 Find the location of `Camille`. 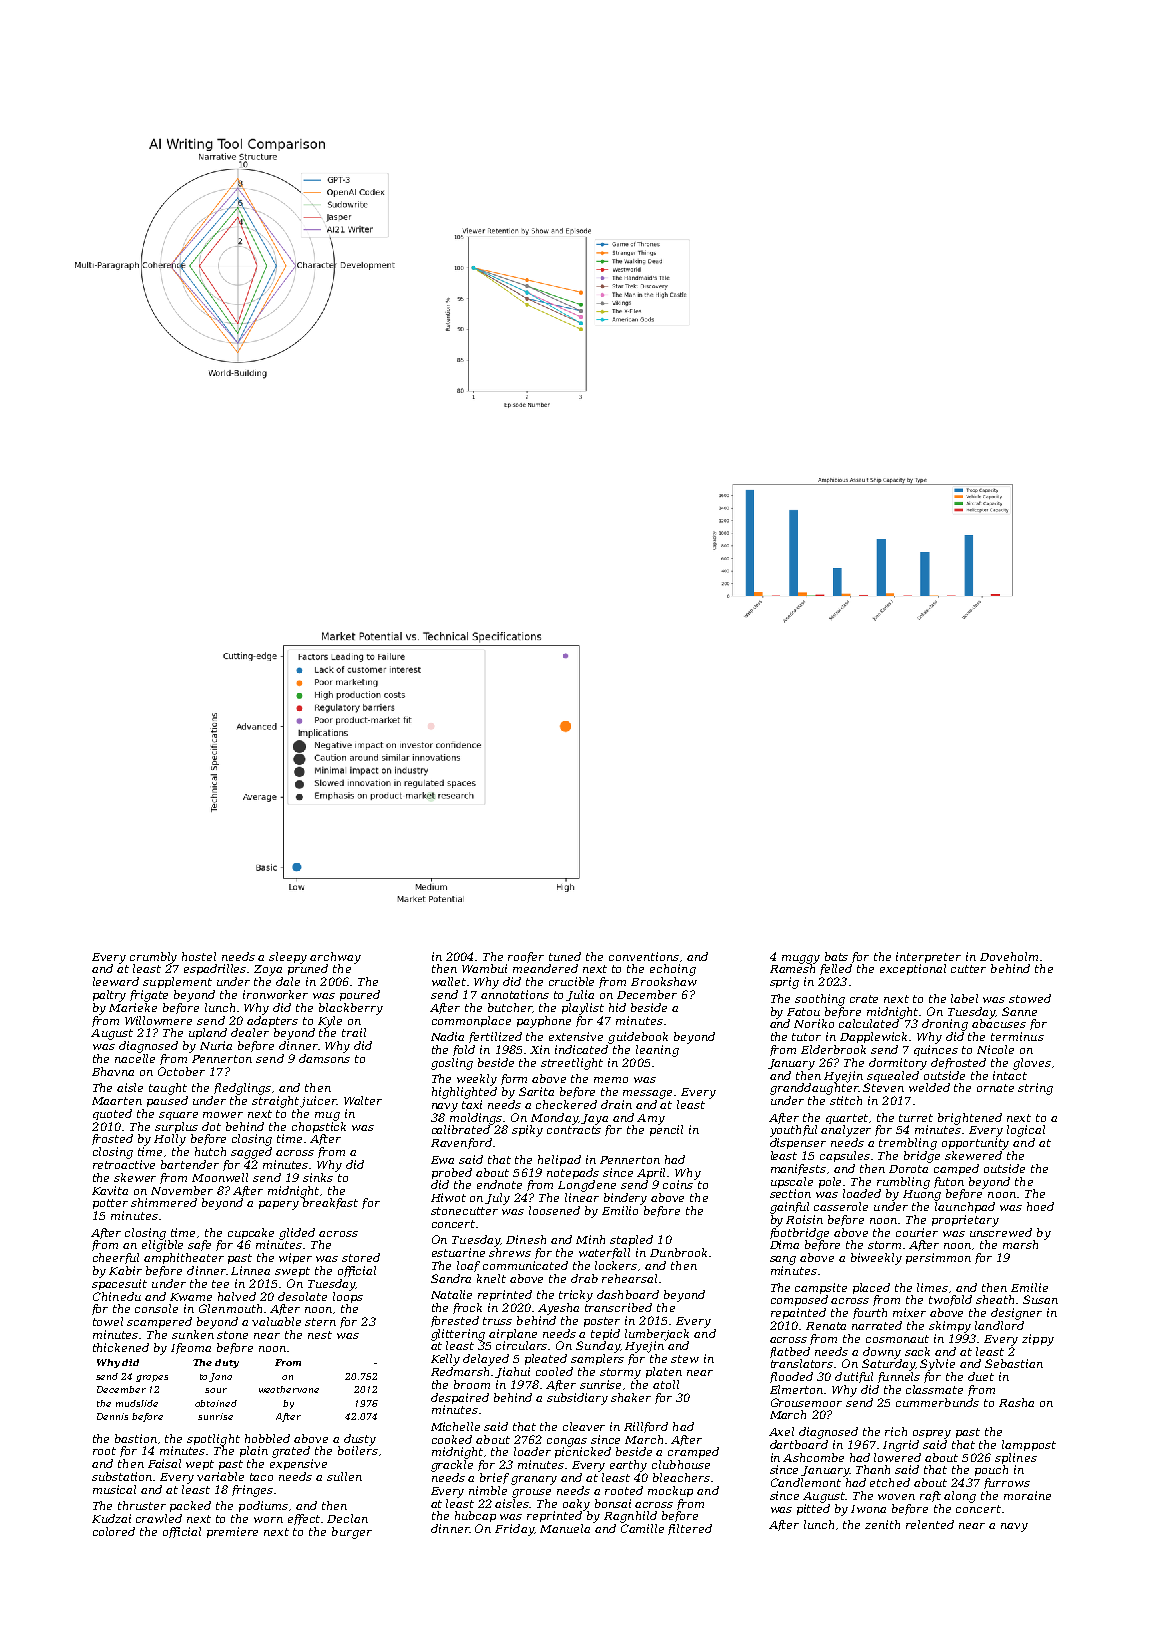

Camille is located at coordinates (642, 1528).
